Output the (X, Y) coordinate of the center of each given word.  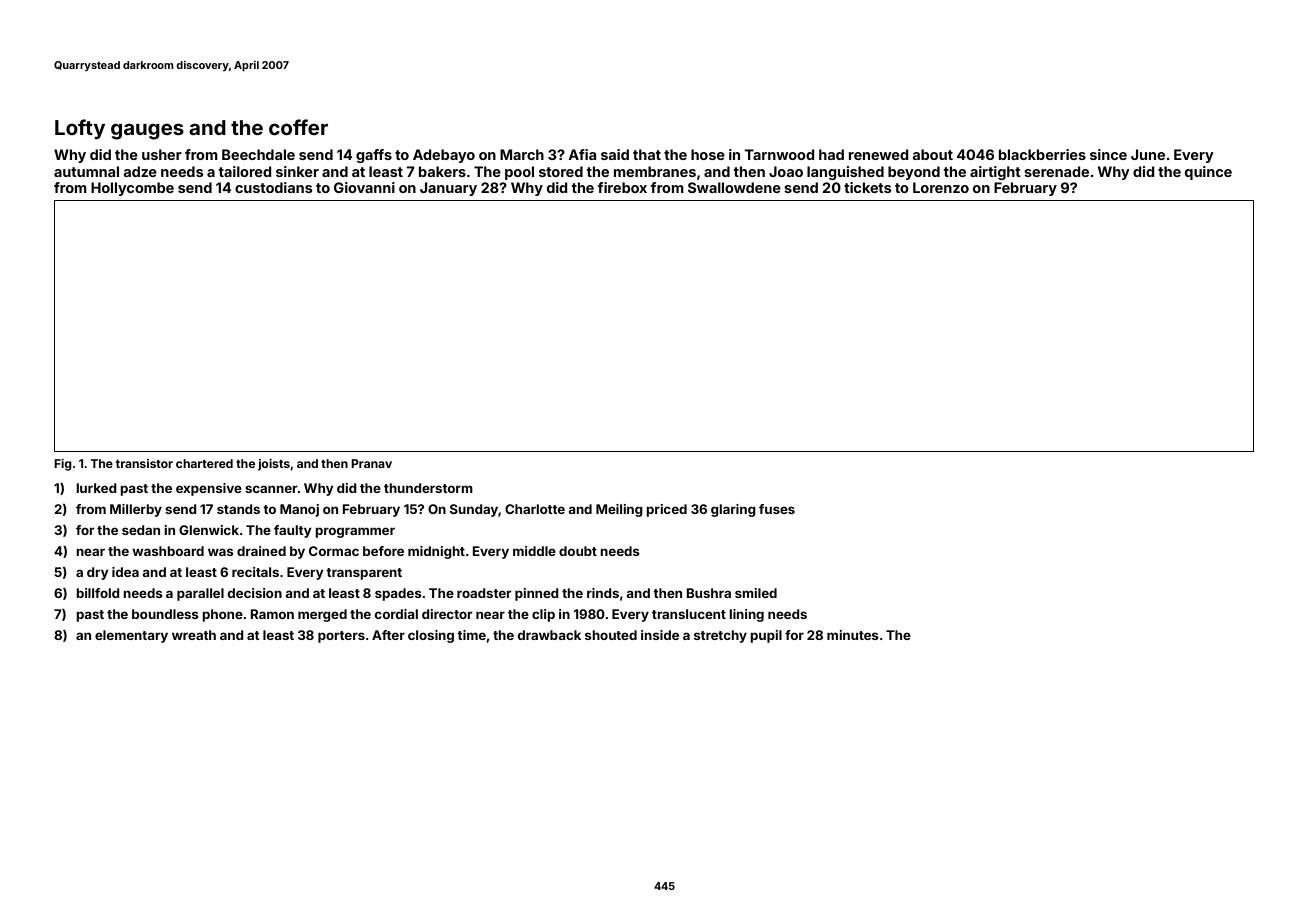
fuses (777, 509)
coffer (298, 127)
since (1108, 154)
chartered (204, 463)
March (522, 154)
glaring (733, 510)
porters (341, 637)
